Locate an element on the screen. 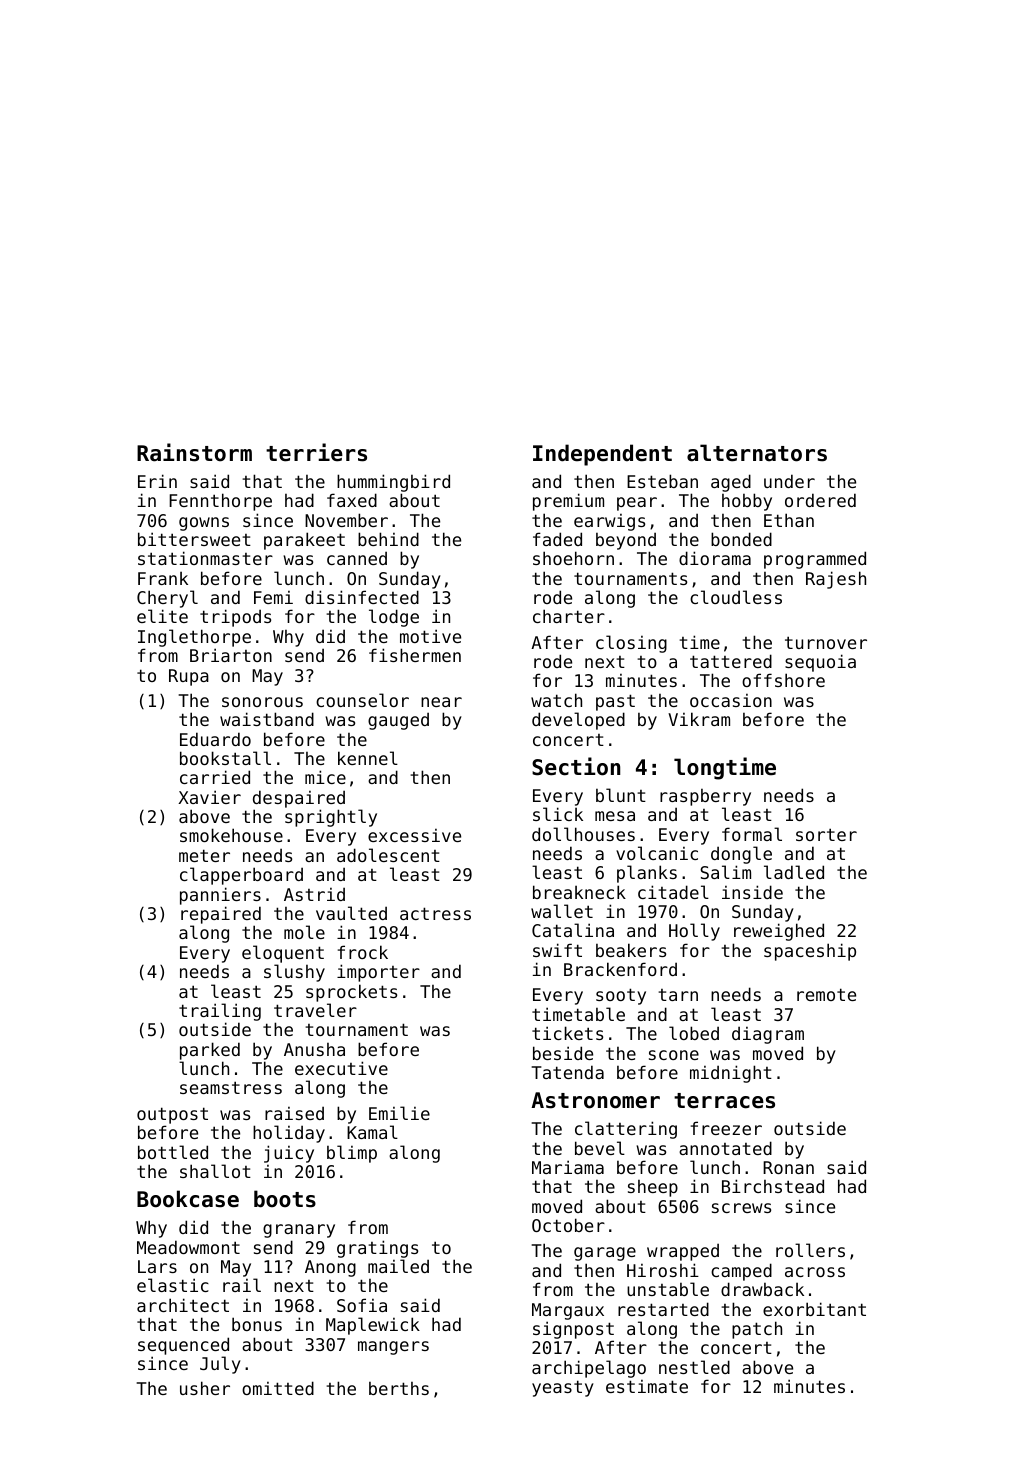  sequenced is located at coordinates (183, 1346).
